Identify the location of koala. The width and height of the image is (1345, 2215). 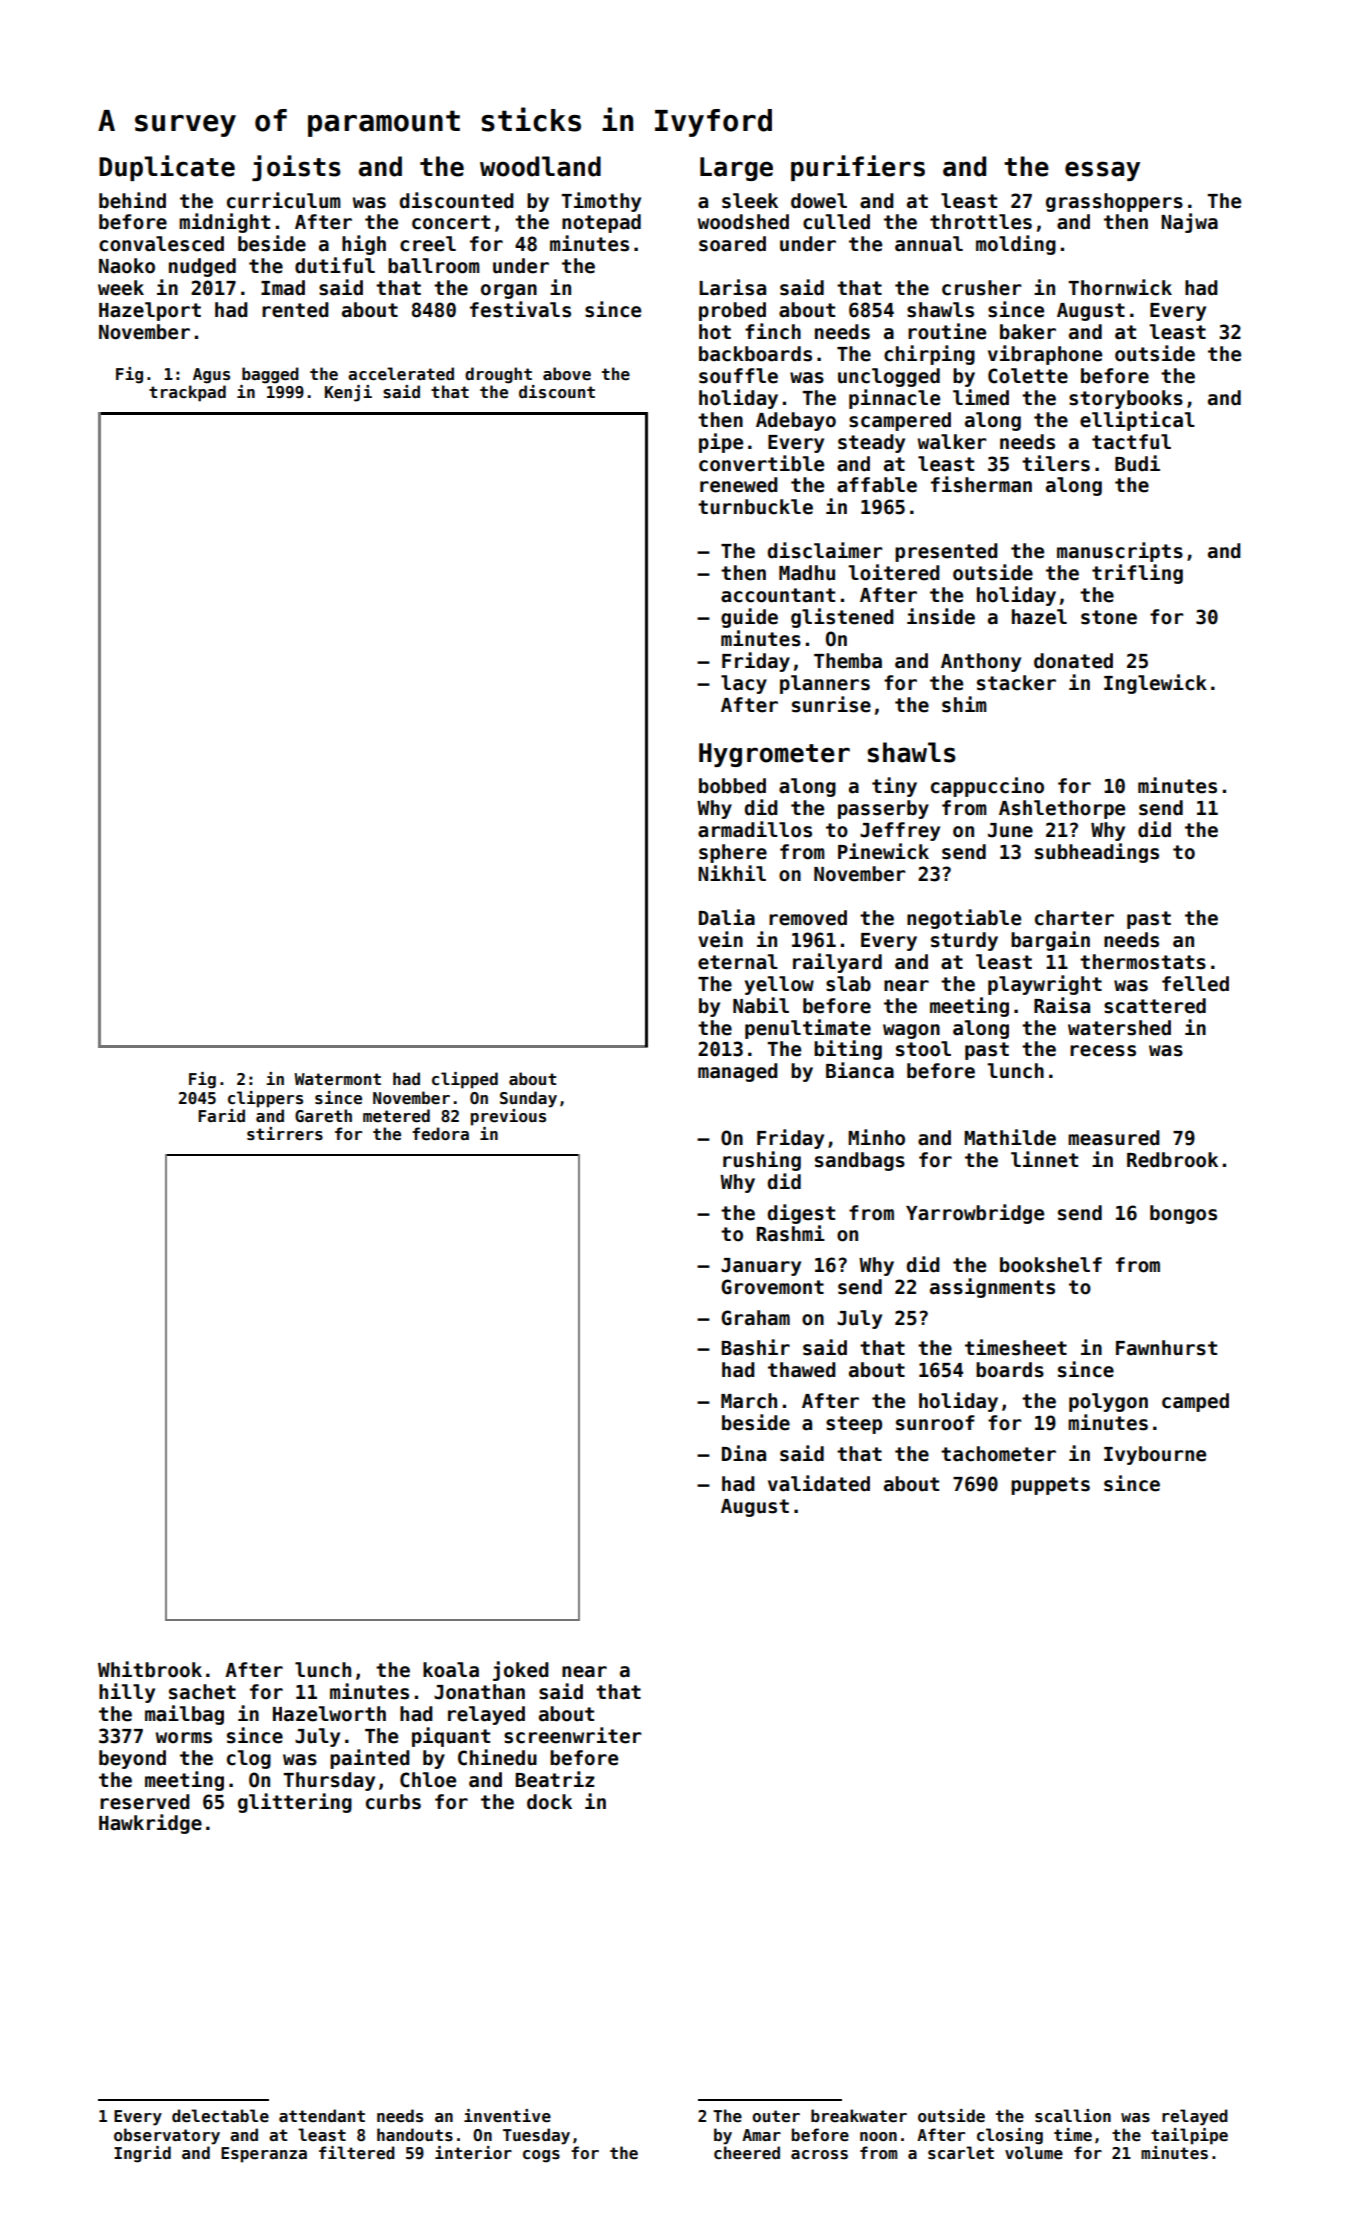
(451, 1670).
